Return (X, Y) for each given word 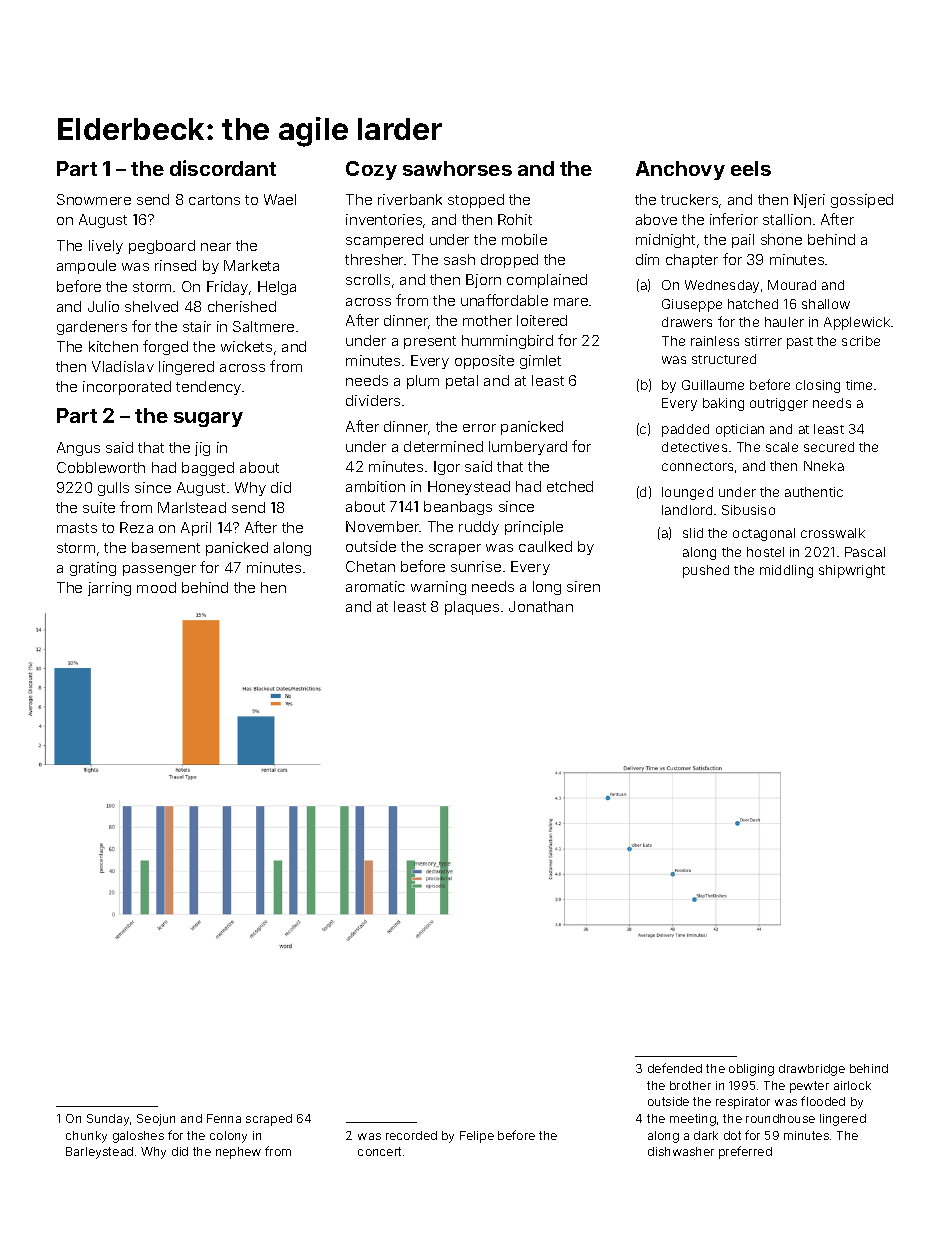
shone (781, 239)
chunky (86, 1137)
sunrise (476, 566)
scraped (269, 1120)
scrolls (368, 279)
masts (77, 528)
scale (782, 447)
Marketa (251, 265)
